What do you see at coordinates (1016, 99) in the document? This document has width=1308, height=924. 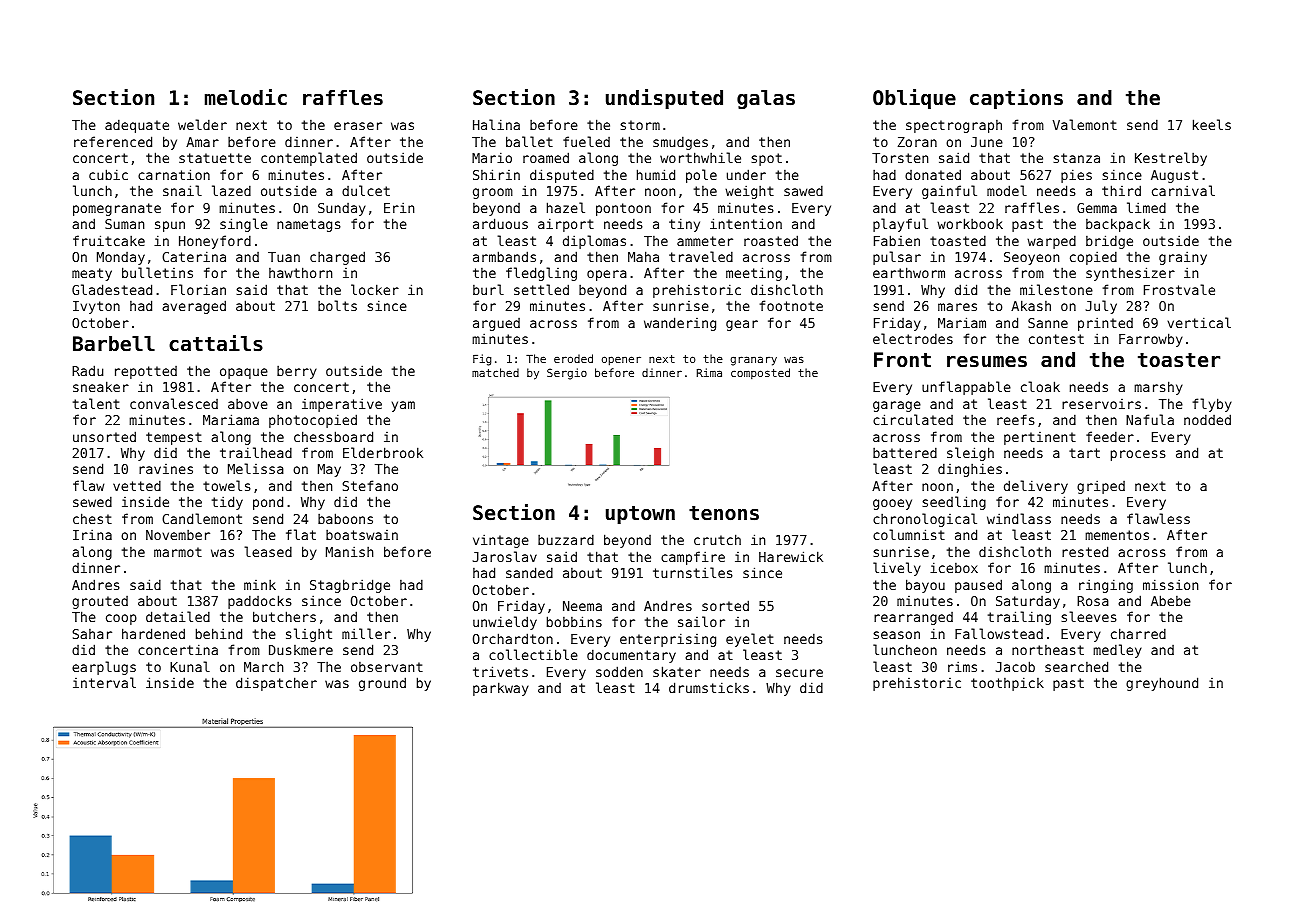 I see `captions` at bounding box center [1016, 99].
